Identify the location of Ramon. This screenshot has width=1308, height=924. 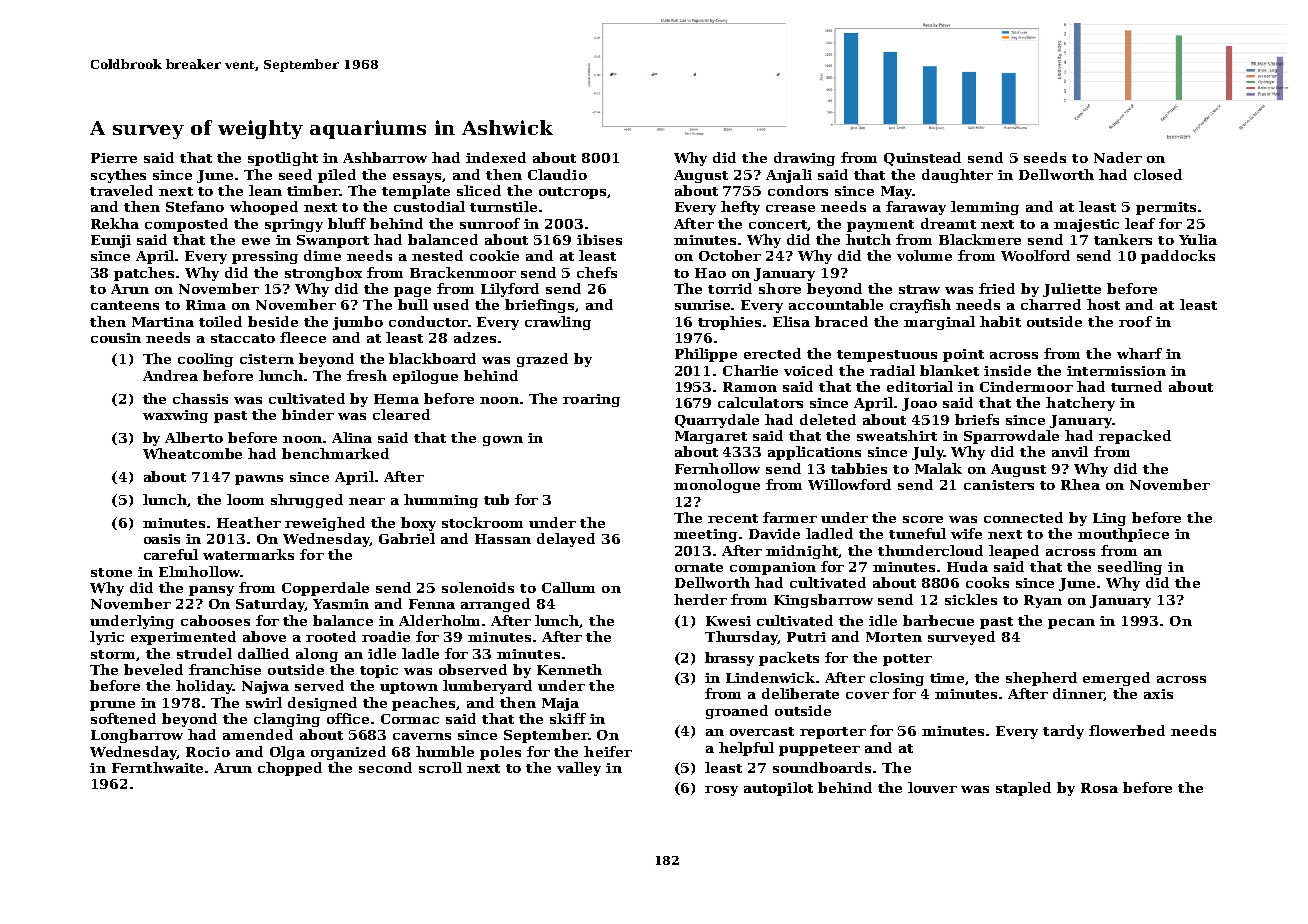
(750, 387).
